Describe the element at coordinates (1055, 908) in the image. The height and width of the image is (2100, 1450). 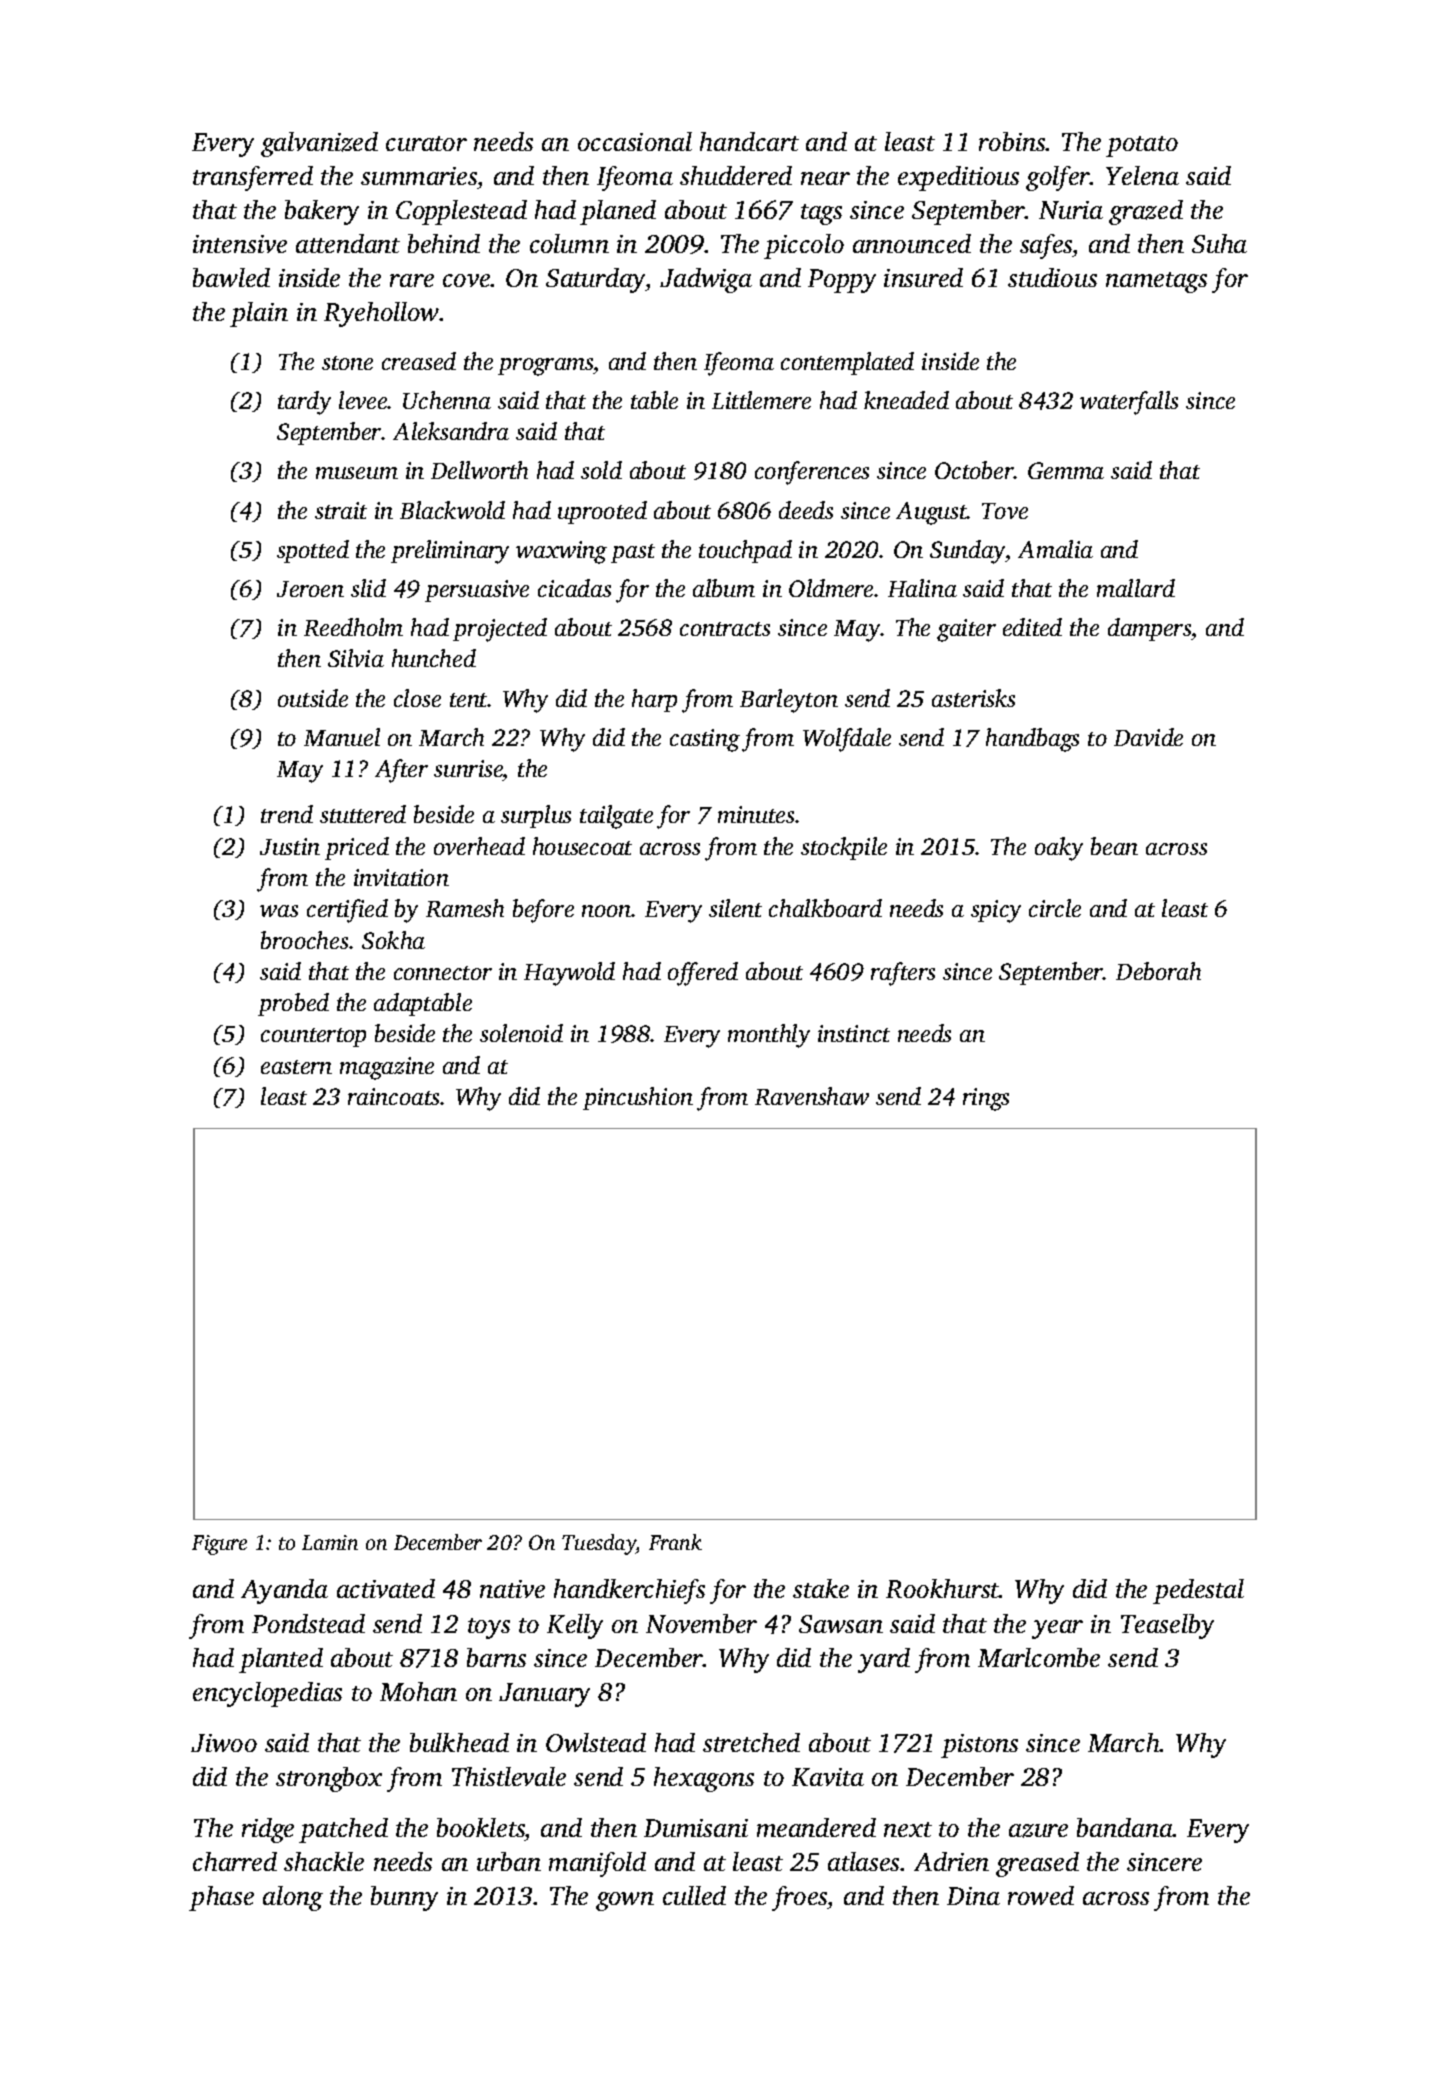
I see `circle` at that location.
